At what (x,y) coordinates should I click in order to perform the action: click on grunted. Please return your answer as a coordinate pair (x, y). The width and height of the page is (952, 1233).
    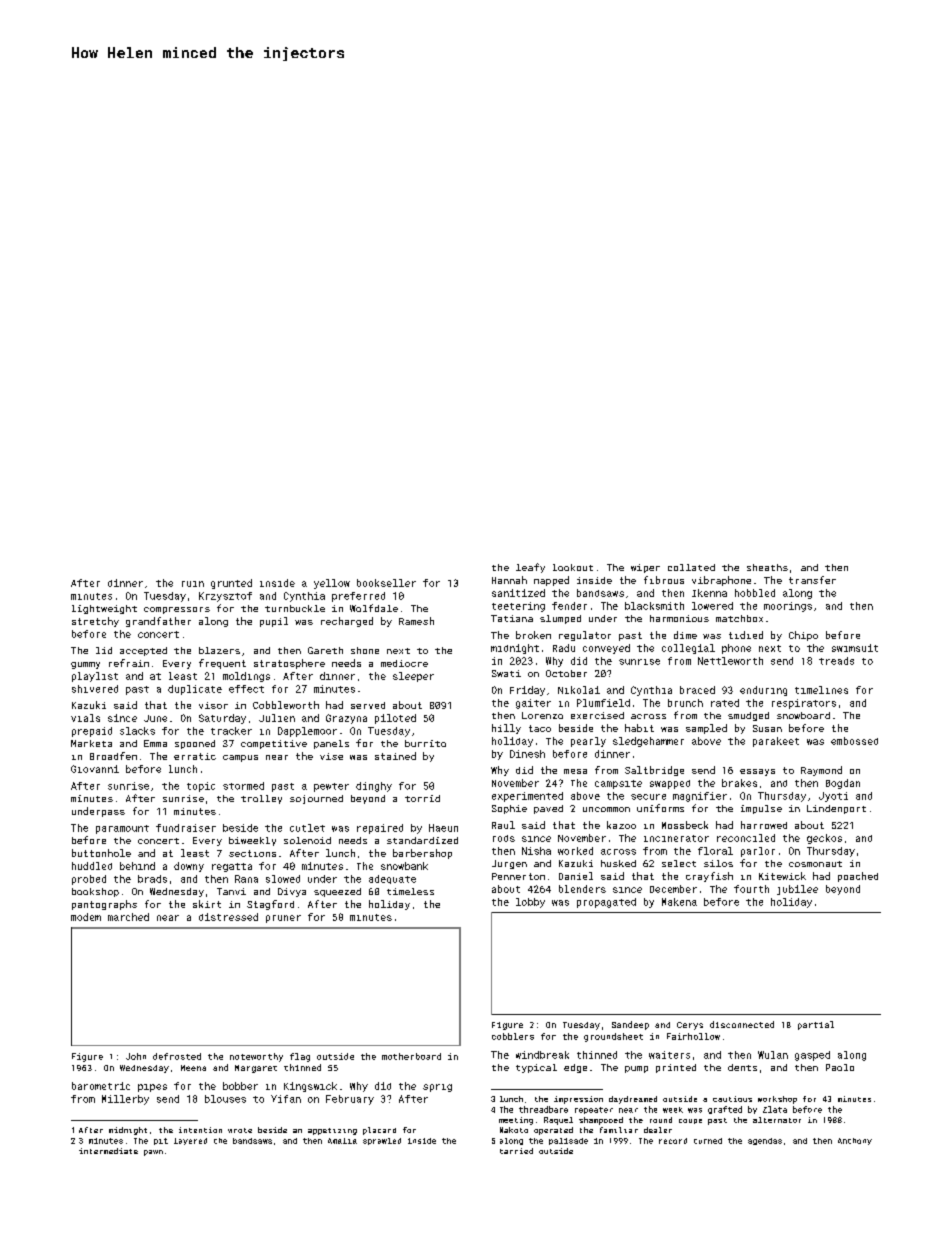
    Looking at the image, I should click on (231, 584).
